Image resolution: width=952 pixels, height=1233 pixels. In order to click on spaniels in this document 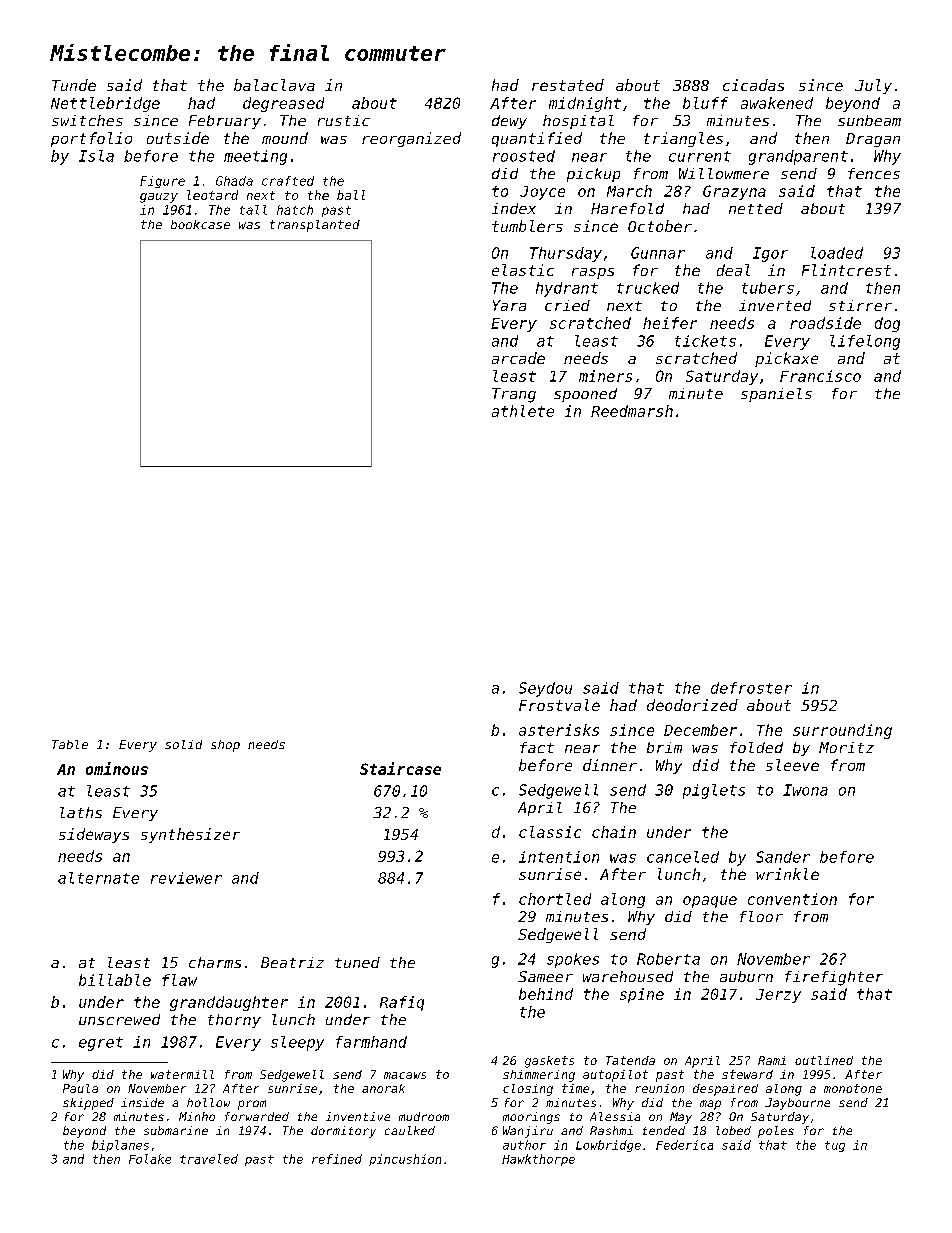, I will do `click(776, 395)`.
